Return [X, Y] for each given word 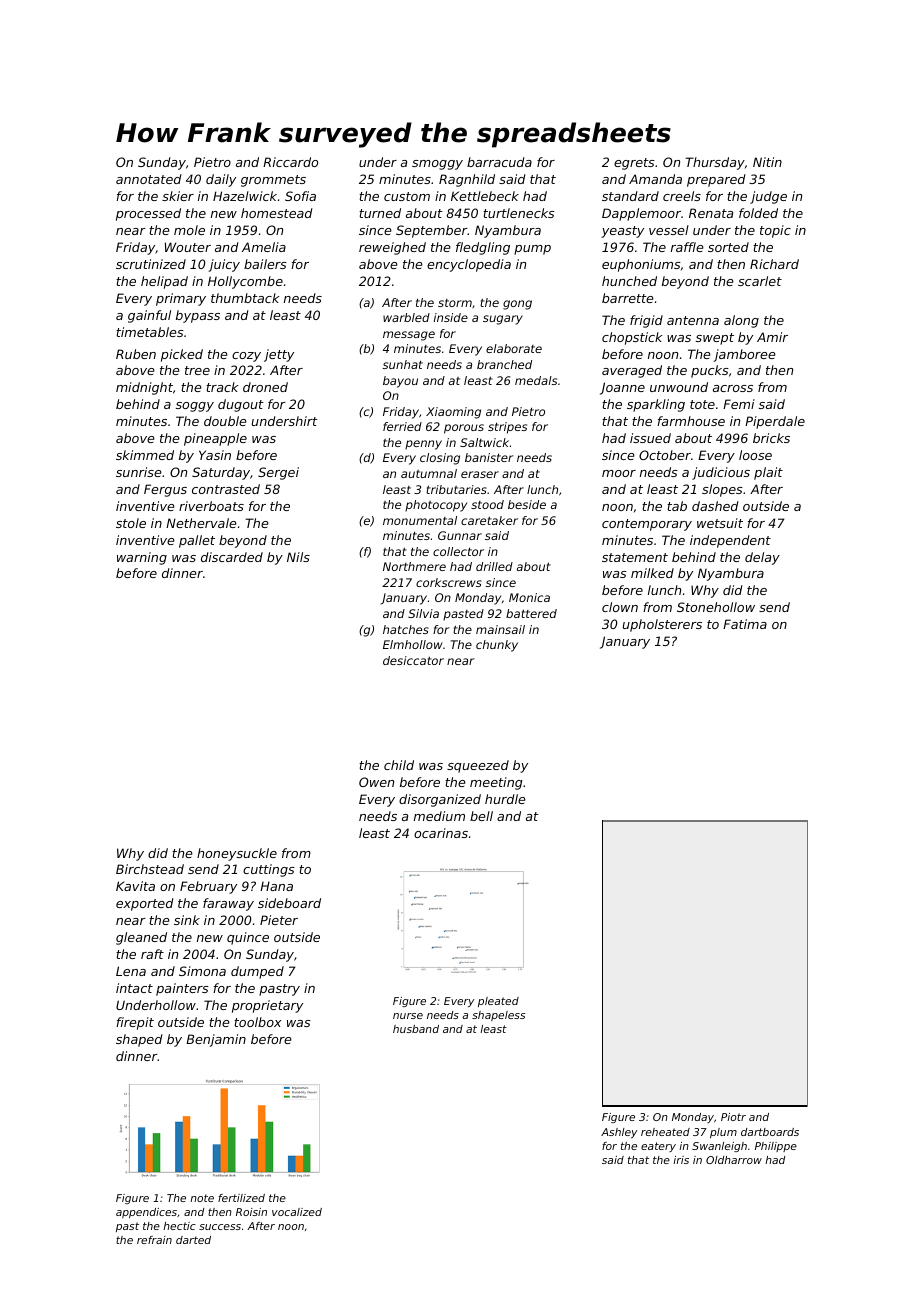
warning [142, 558]
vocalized [297, 1212]
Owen [376, 782]
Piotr [733, 1117]
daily [221, 180]
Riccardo [290, 162]
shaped [139, 1040]
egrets [634, 164]
